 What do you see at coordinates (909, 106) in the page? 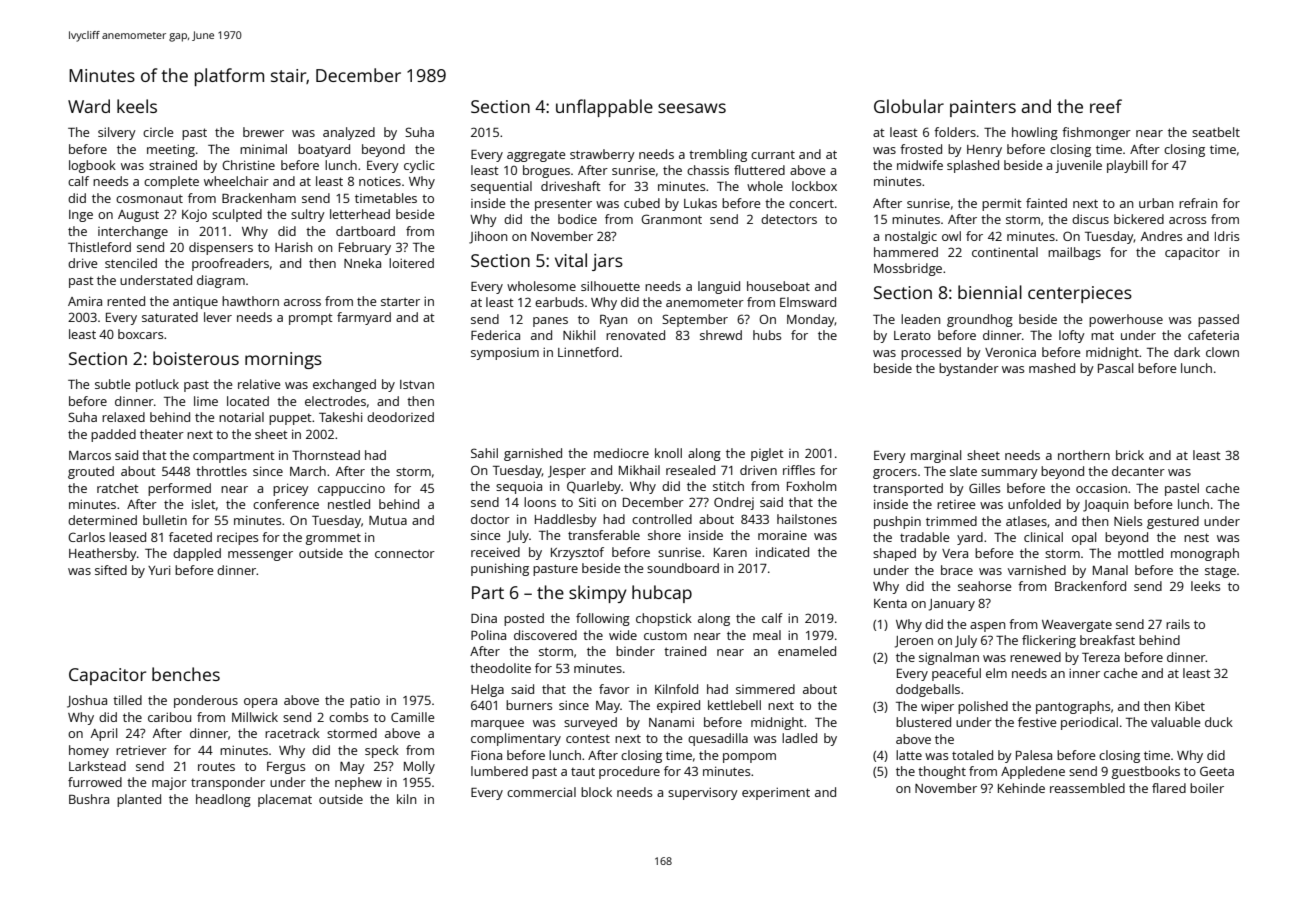
I see `Globular` at bounding box center [909, 106].
